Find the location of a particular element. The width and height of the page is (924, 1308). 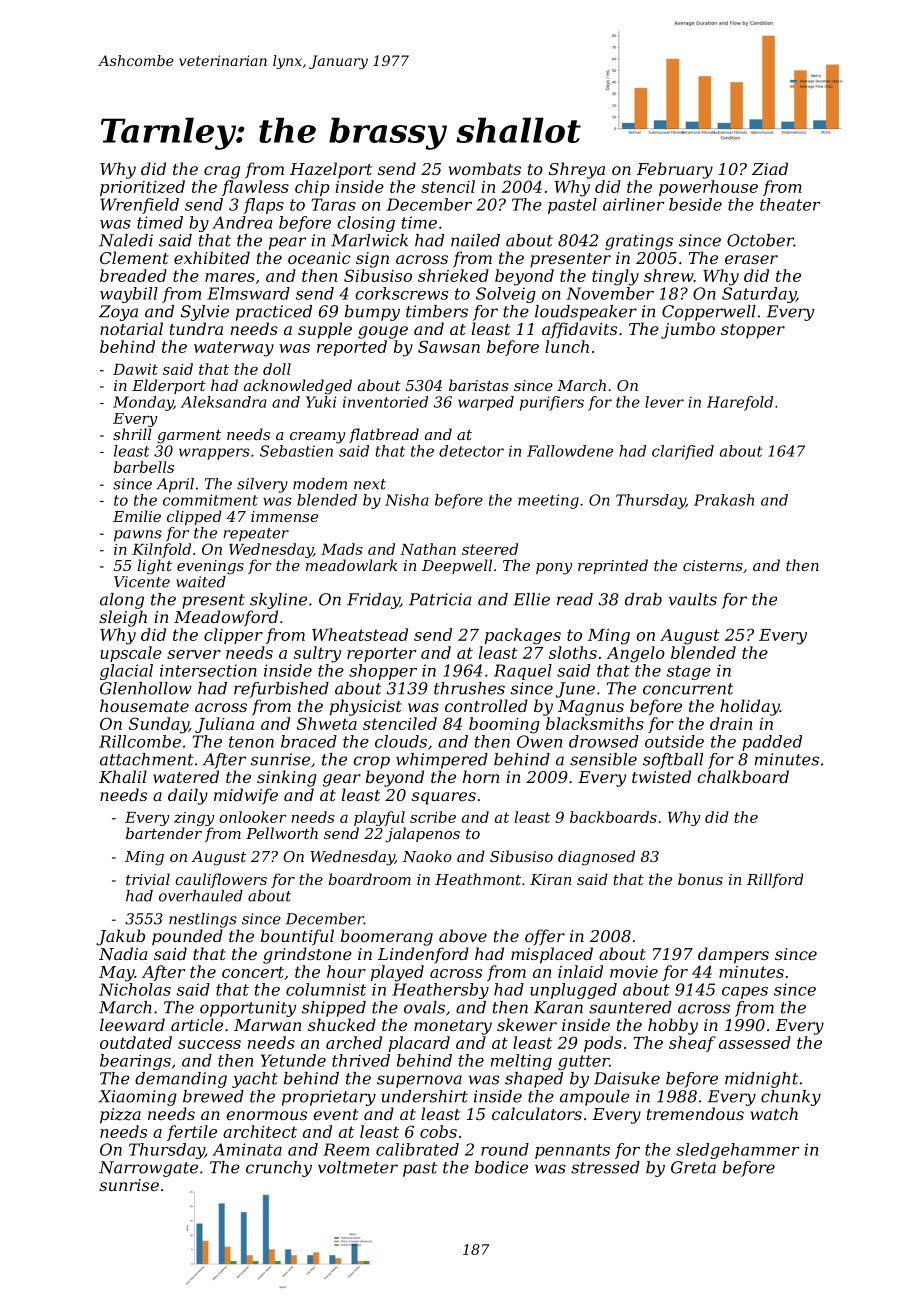

chalkboard is located at coordinates (743, 776).
